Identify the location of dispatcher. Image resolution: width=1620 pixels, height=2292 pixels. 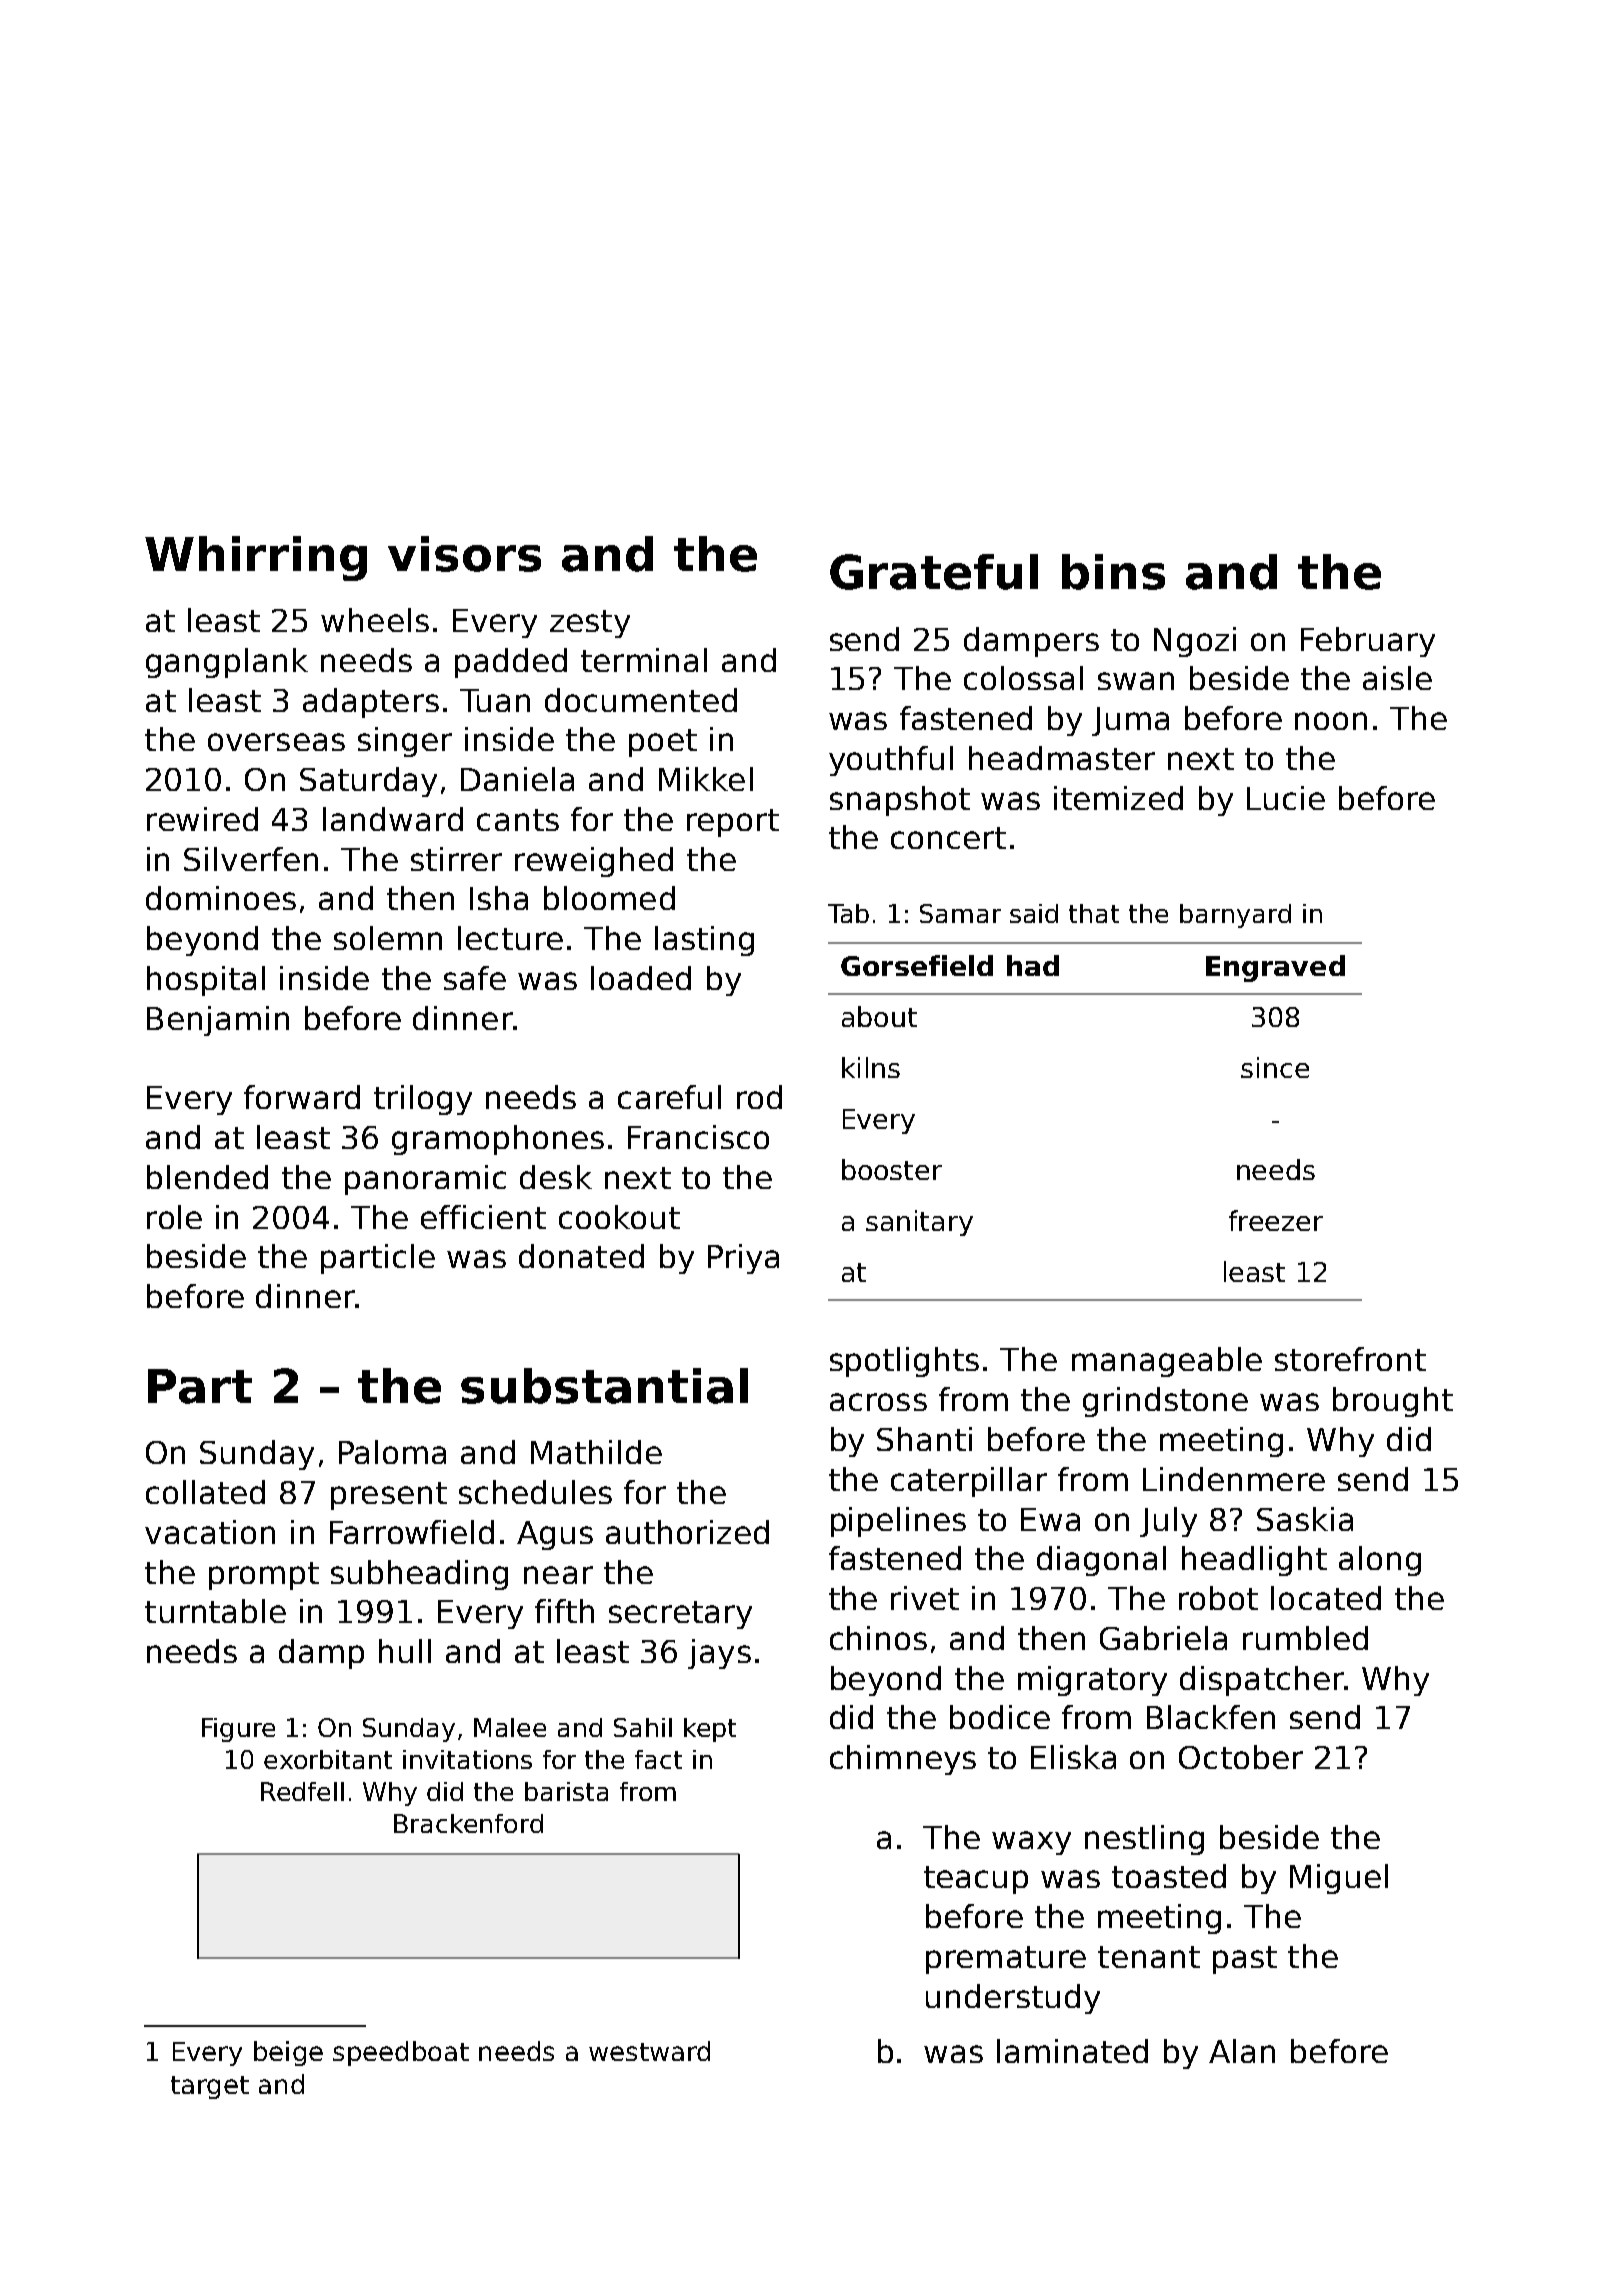
(1262, 1681).
